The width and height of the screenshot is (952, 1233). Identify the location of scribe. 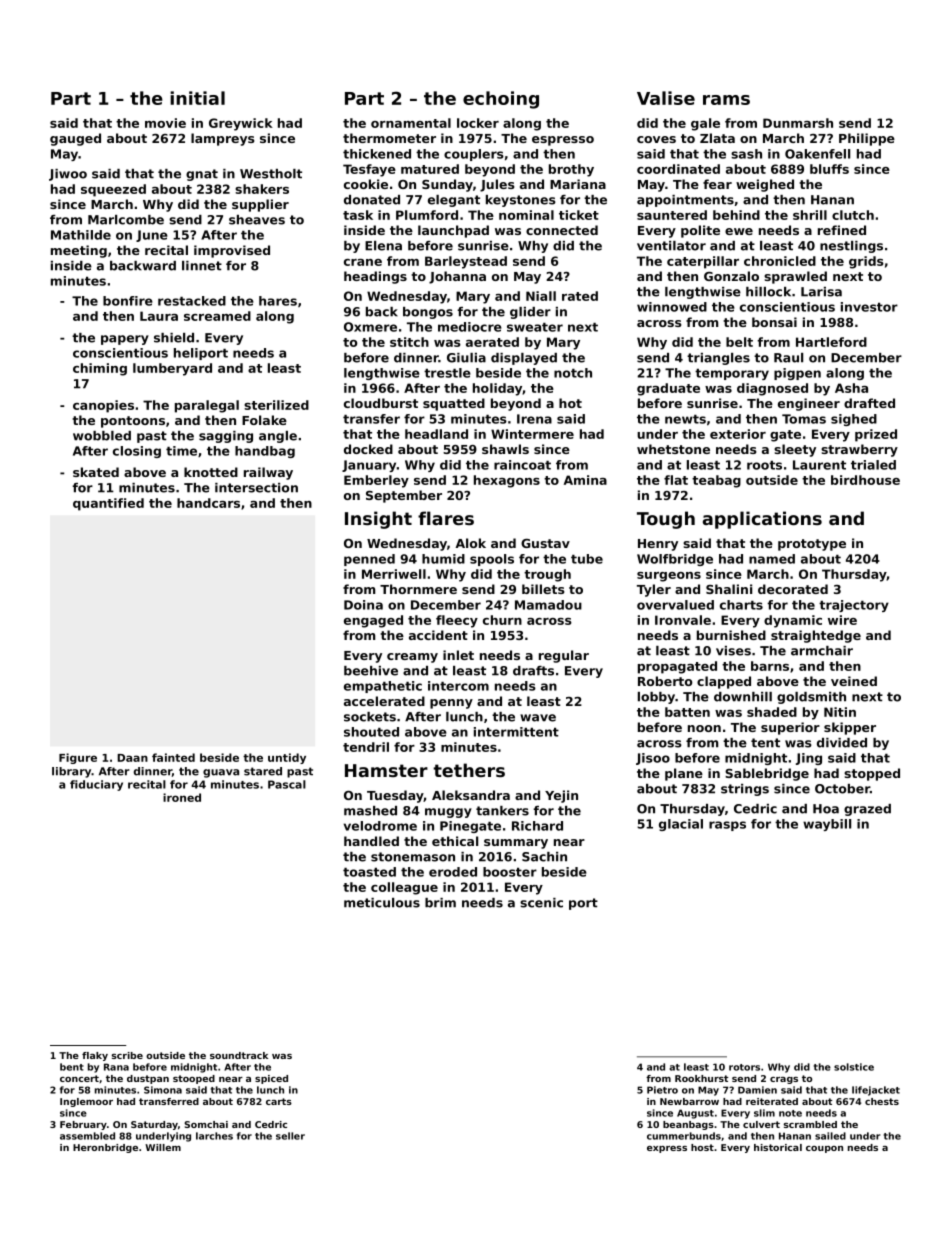
(127, 1055).
